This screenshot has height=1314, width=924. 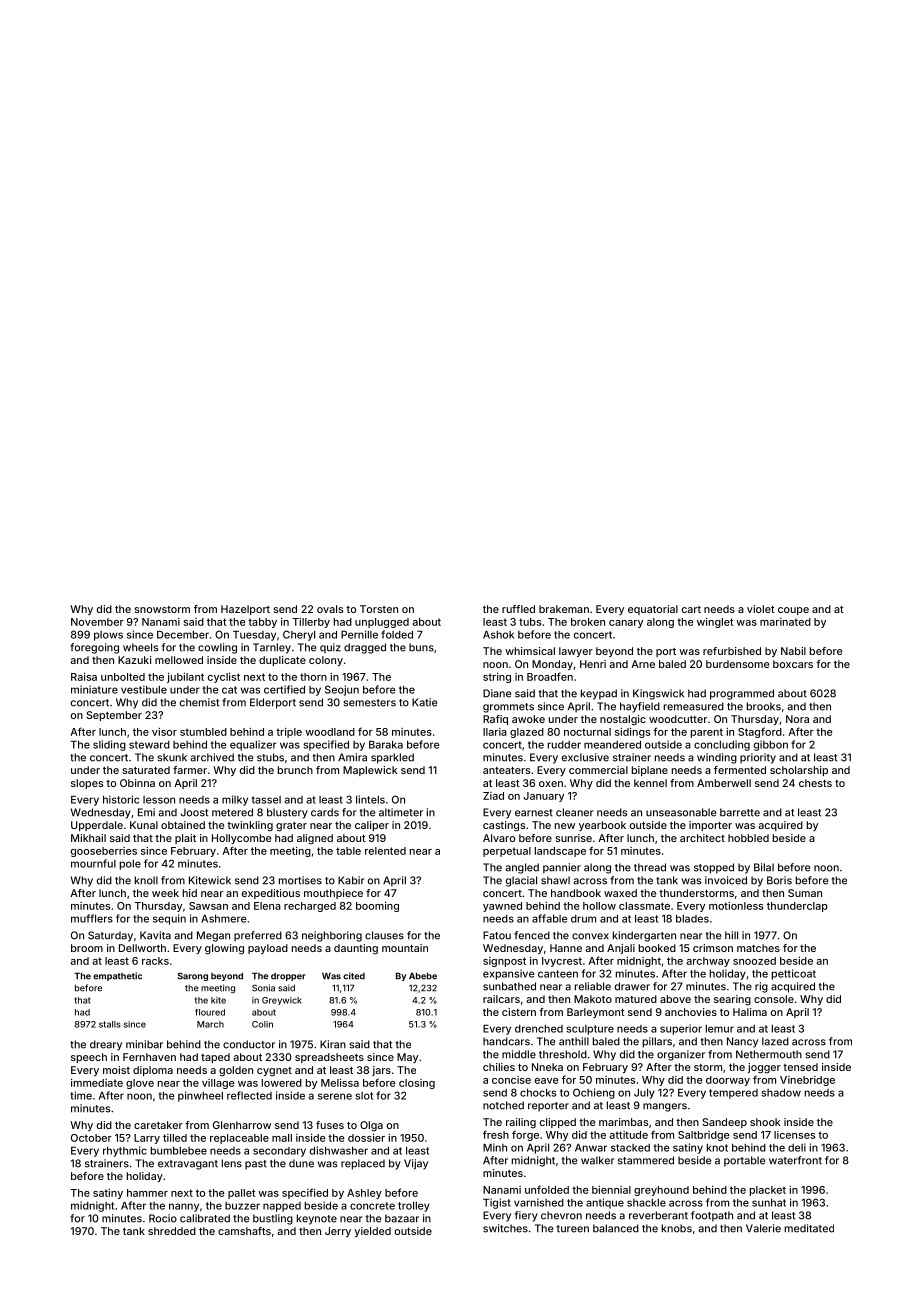 I want to click on brakeman, so click(x=564, y=609).
